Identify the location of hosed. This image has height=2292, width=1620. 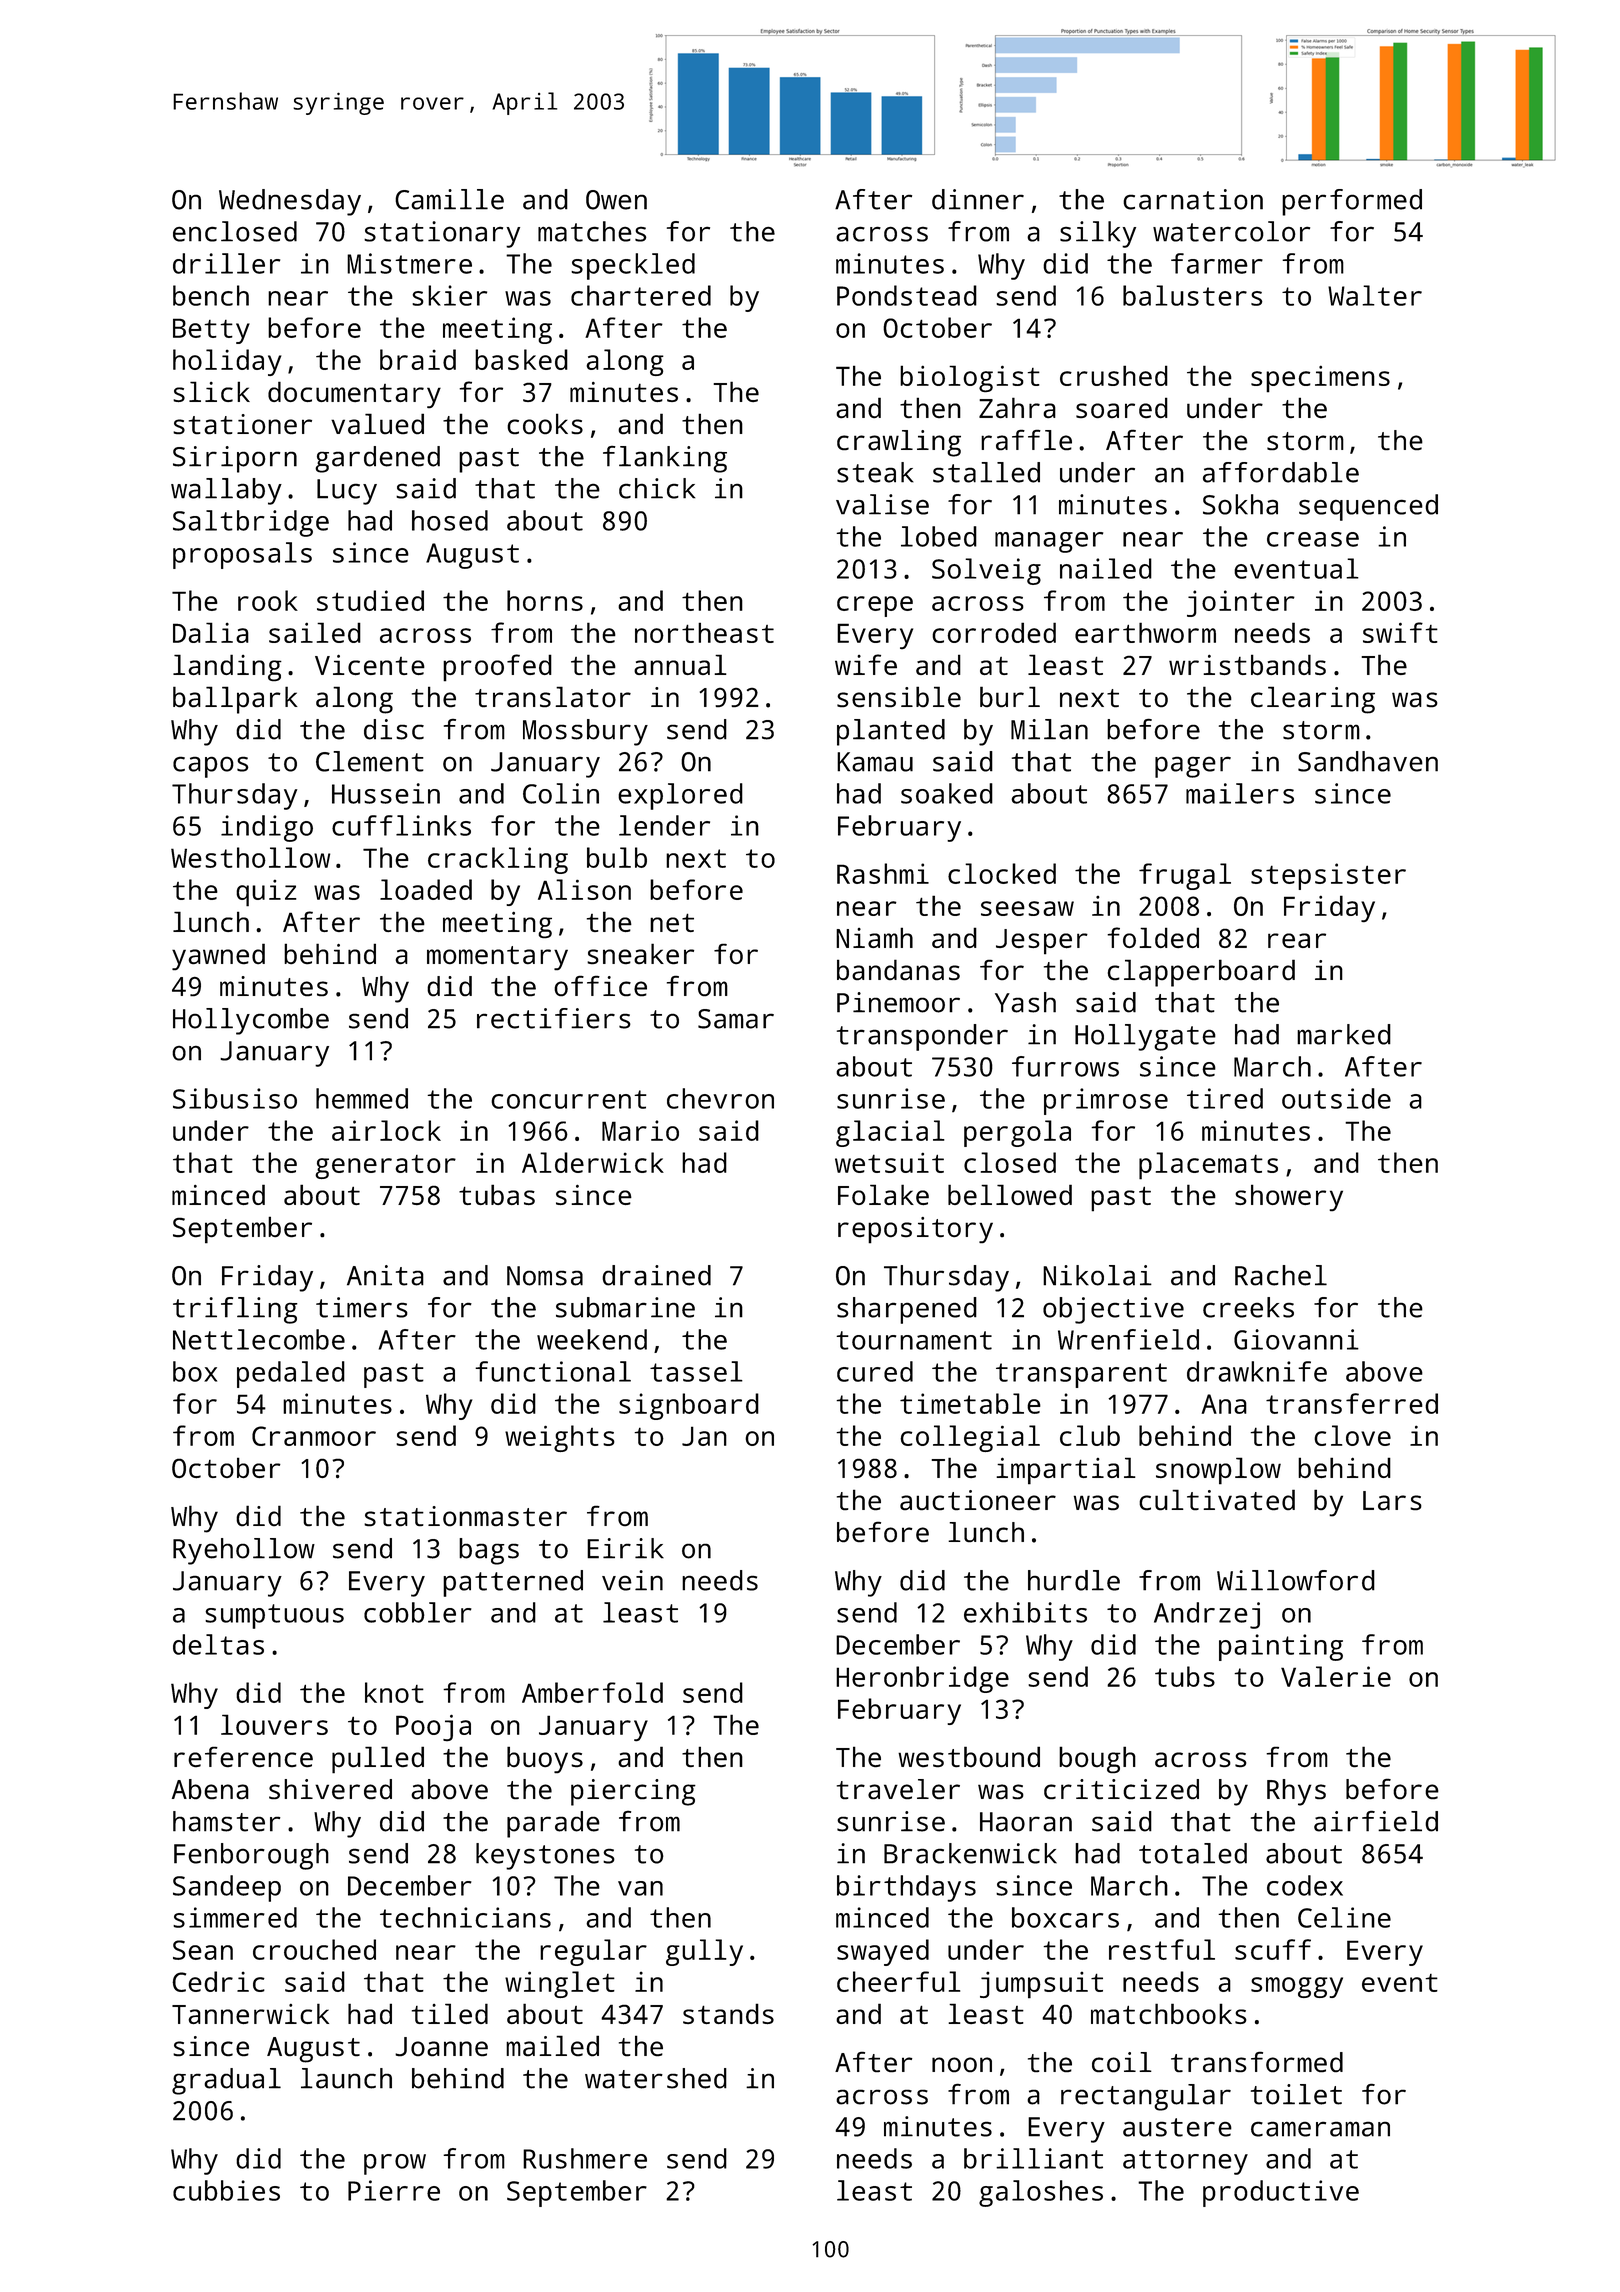
(450, 520).
